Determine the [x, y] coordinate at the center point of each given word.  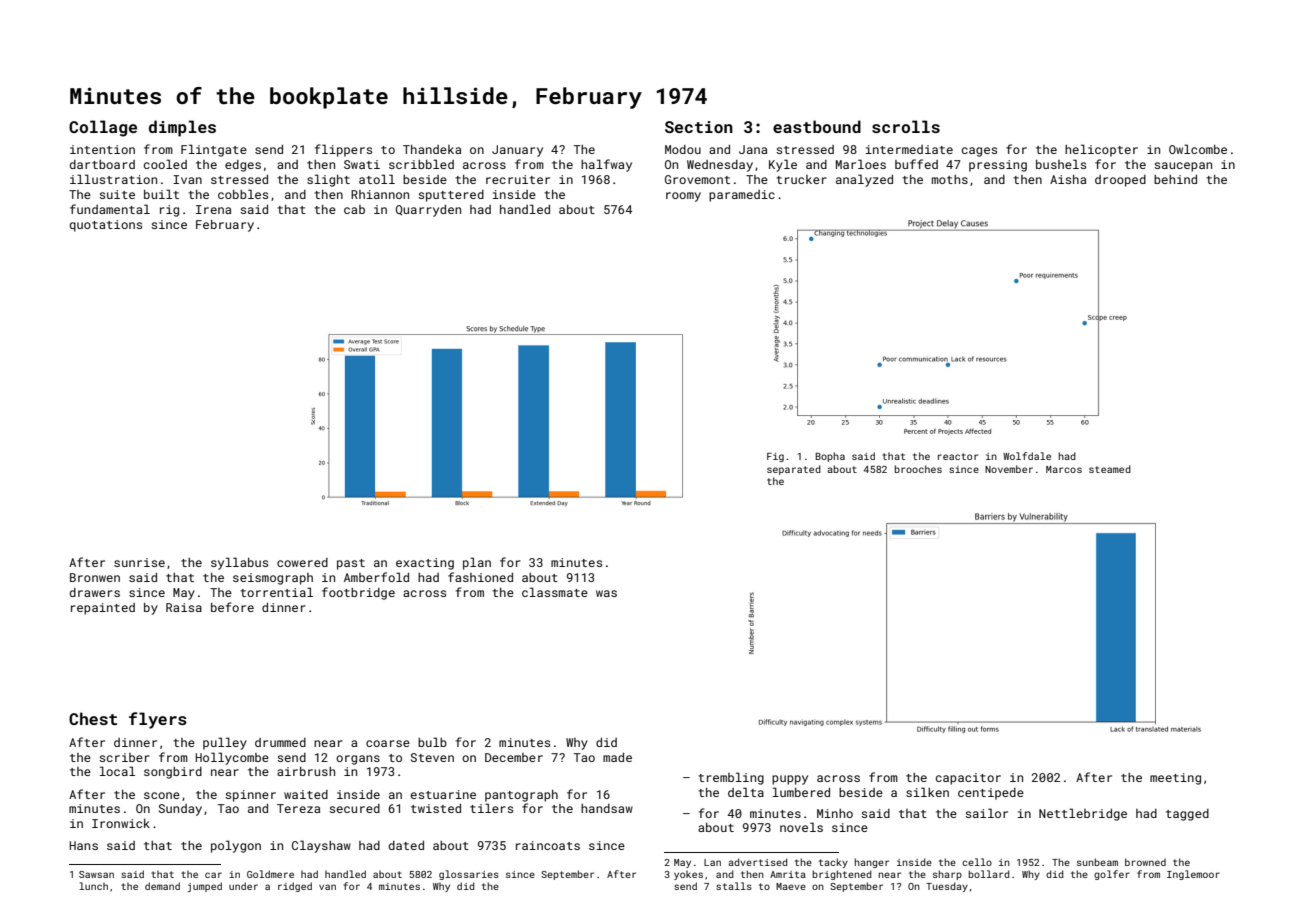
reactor [958, 456]
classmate [555, 592]
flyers [158, 720]
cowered [302, 562]
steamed [1110, 469]
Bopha [830, 457]
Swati [362, 164]
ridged [295, 887]
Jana [753, 149]
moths [950, 179]
